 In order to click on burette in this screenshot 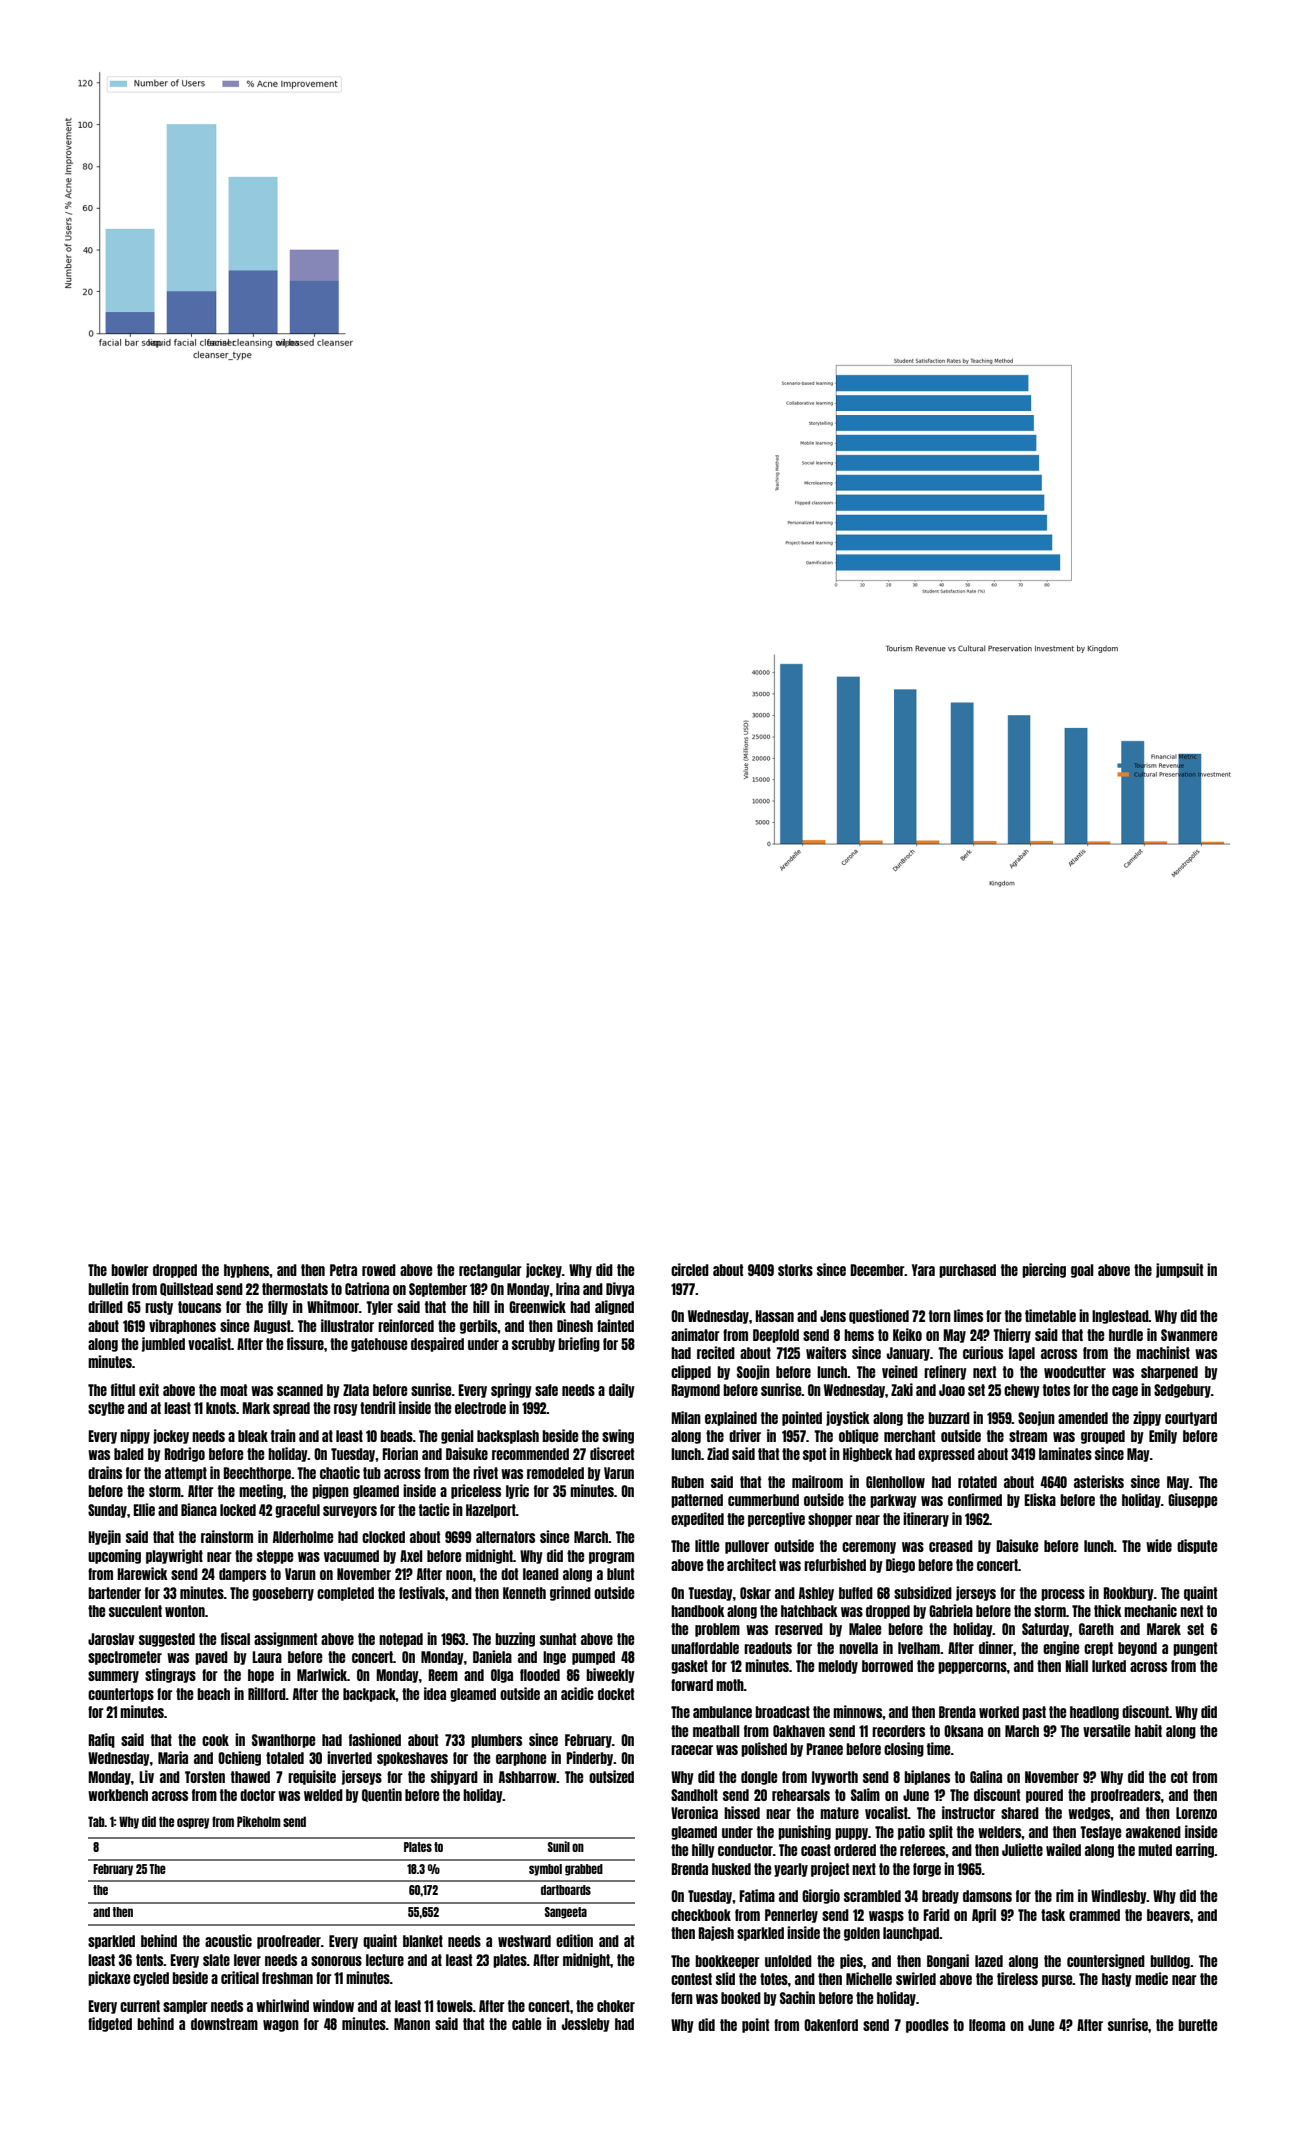, I will do `click(1197, 2025)`.
